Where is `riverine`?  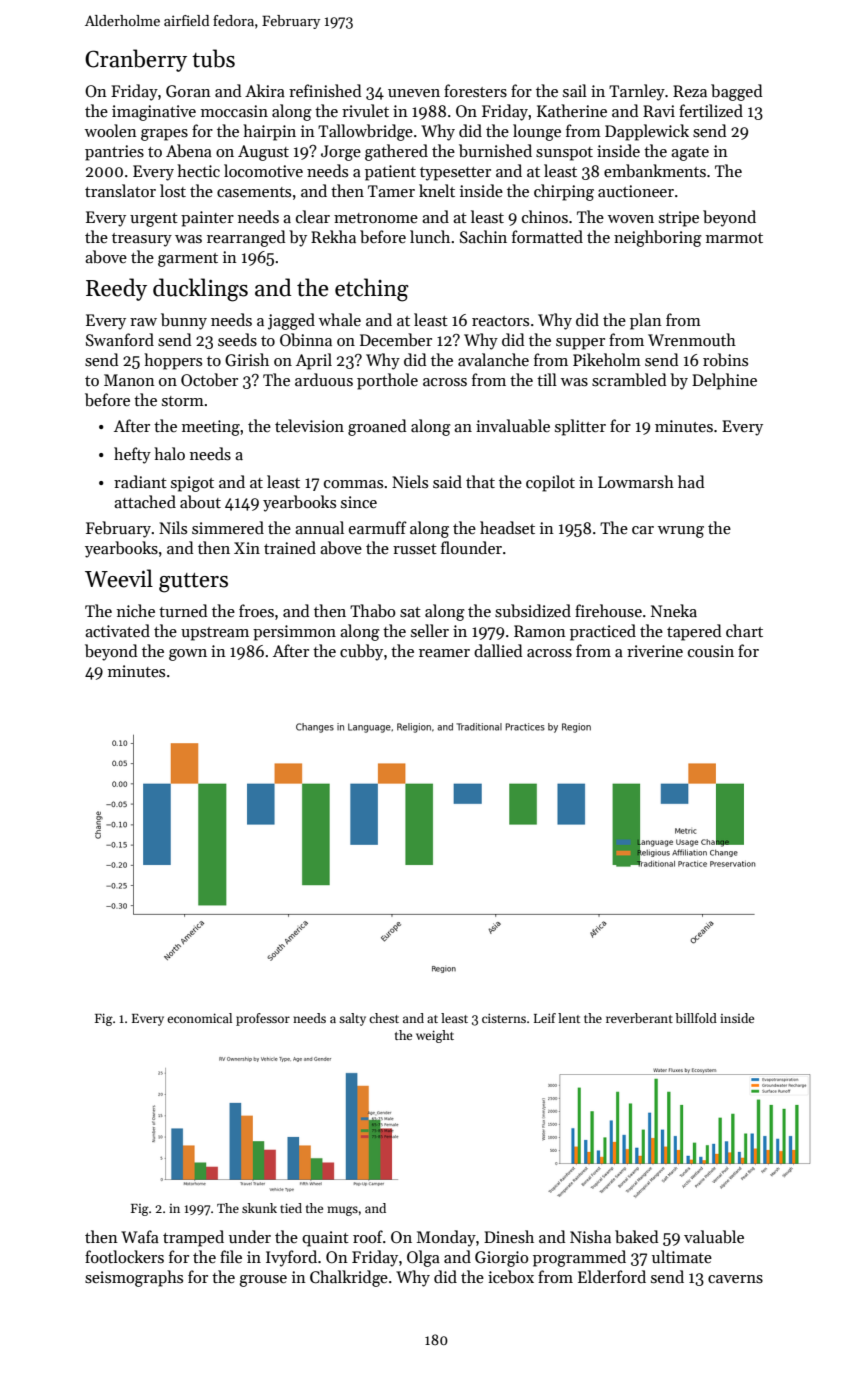 riverine is located at coordinates (655, 651).
